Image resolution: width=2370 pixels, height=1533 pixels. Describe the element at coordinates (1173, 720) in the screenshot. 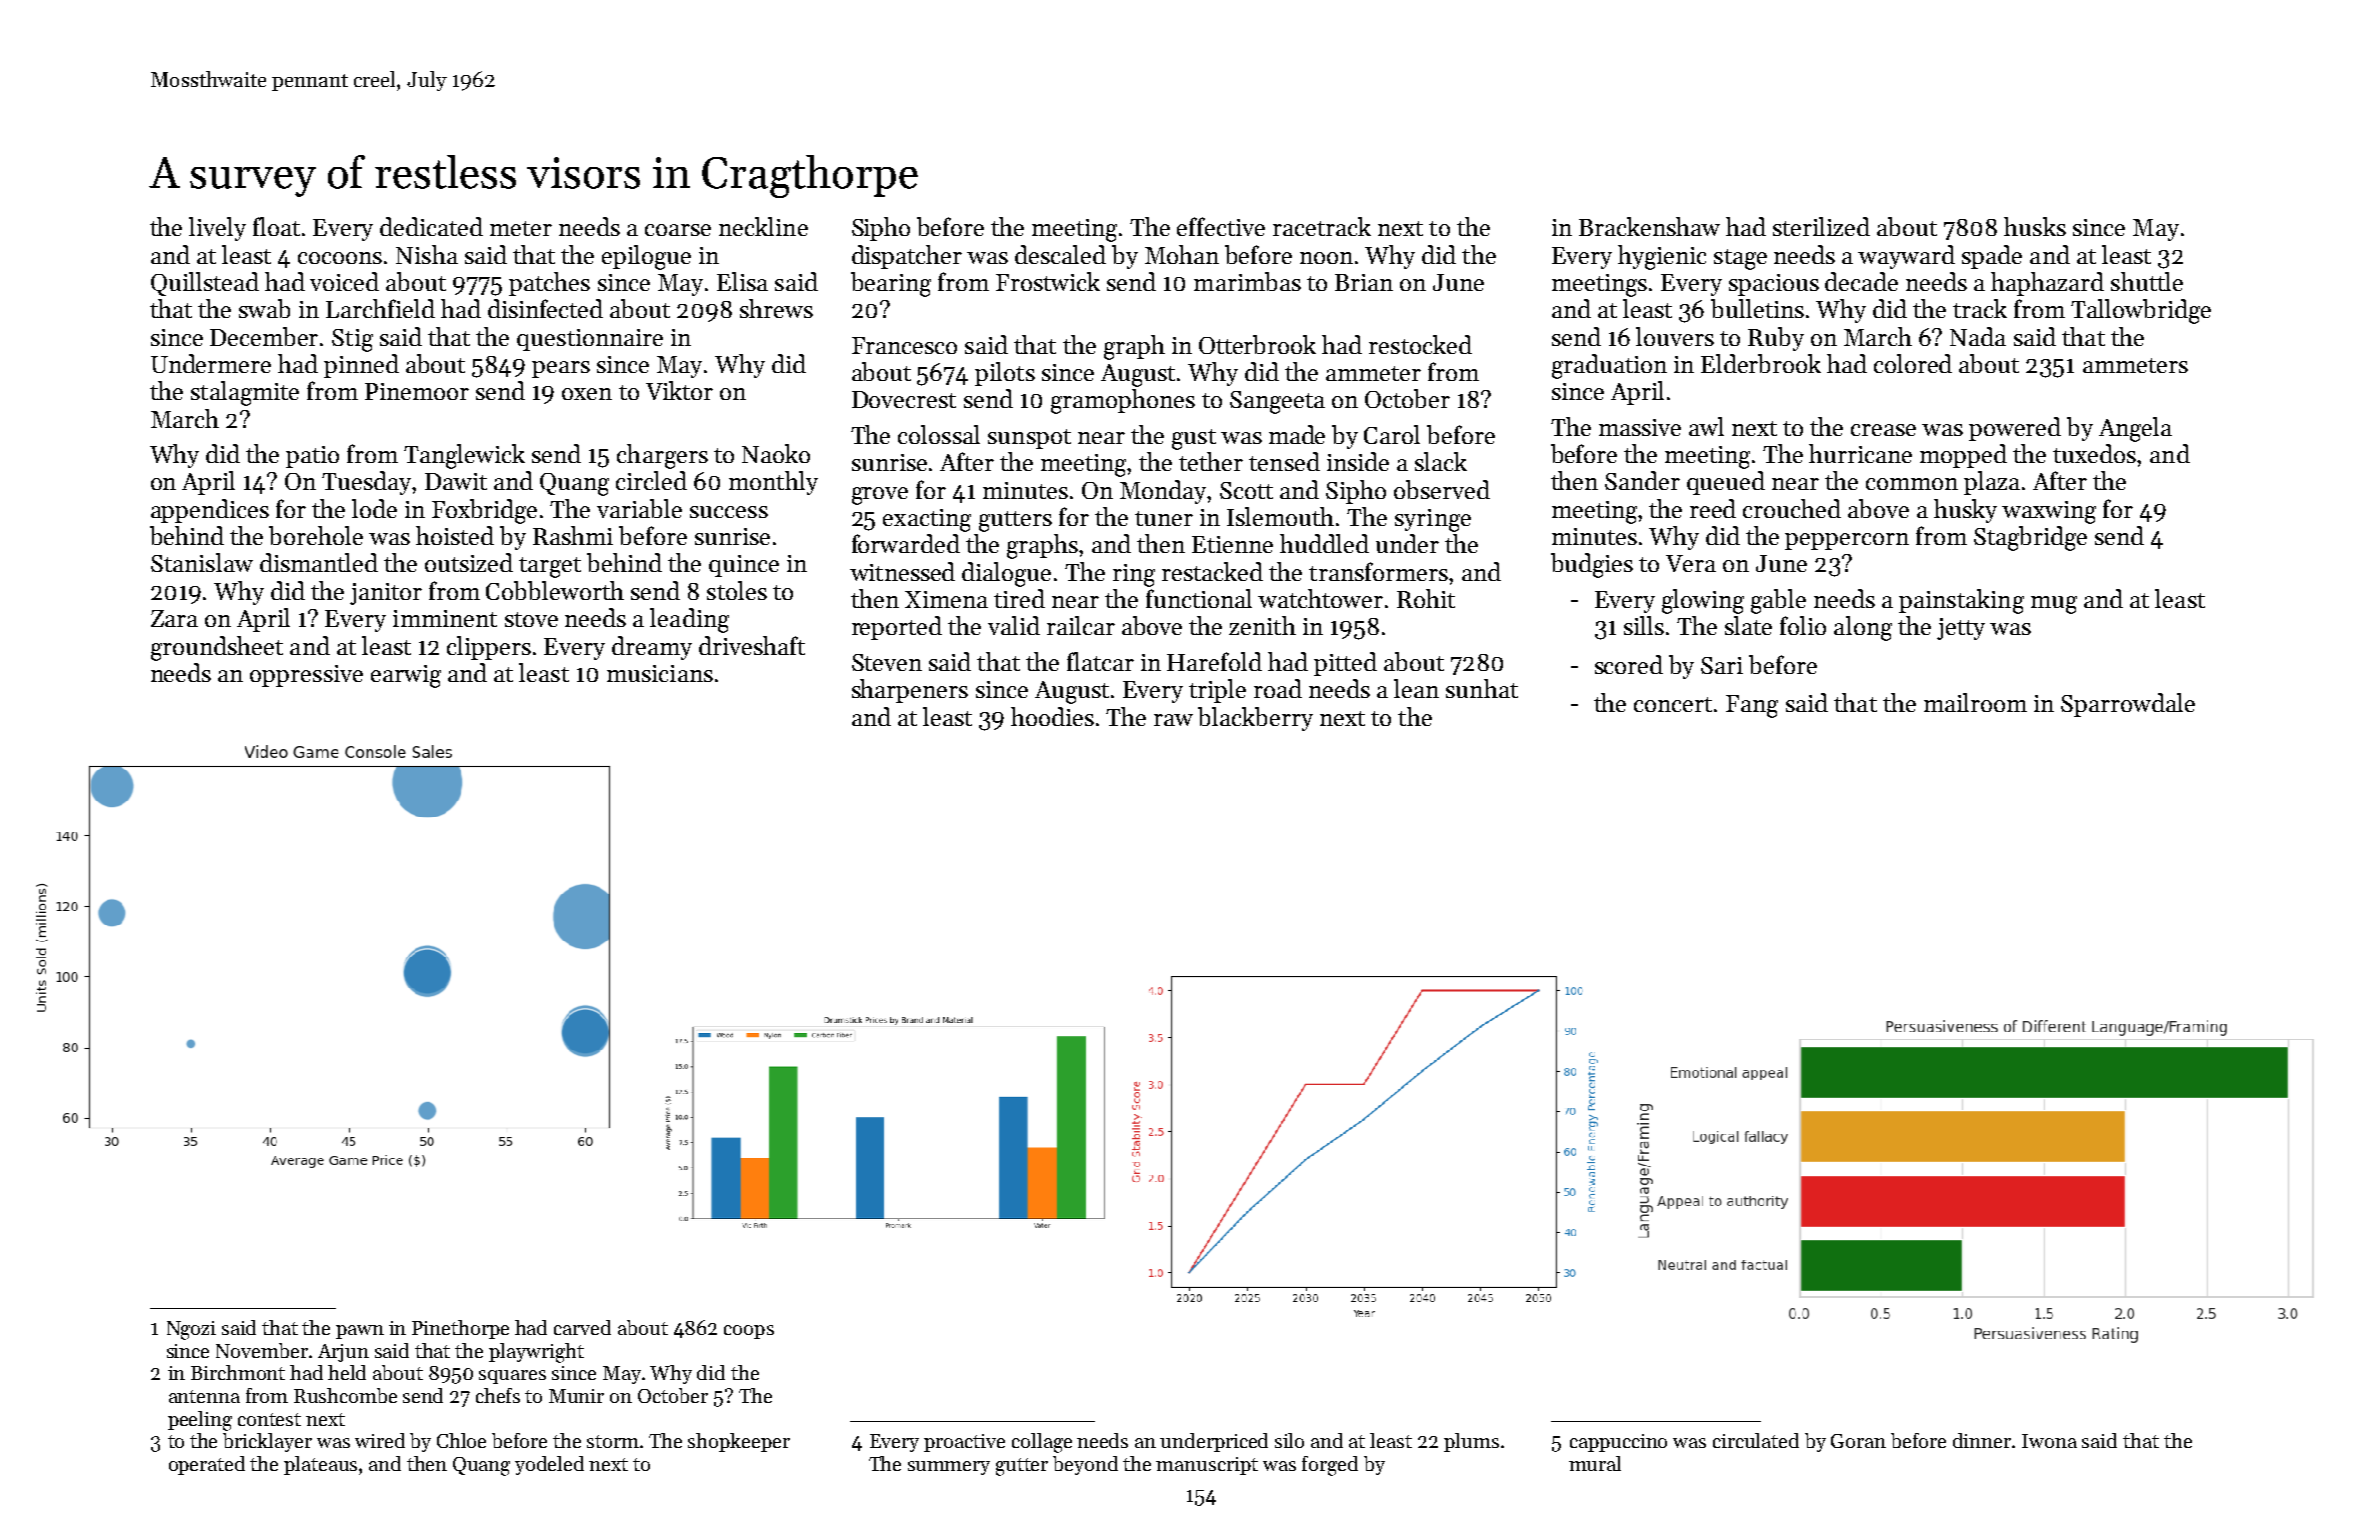

I see `raw` at that location.
